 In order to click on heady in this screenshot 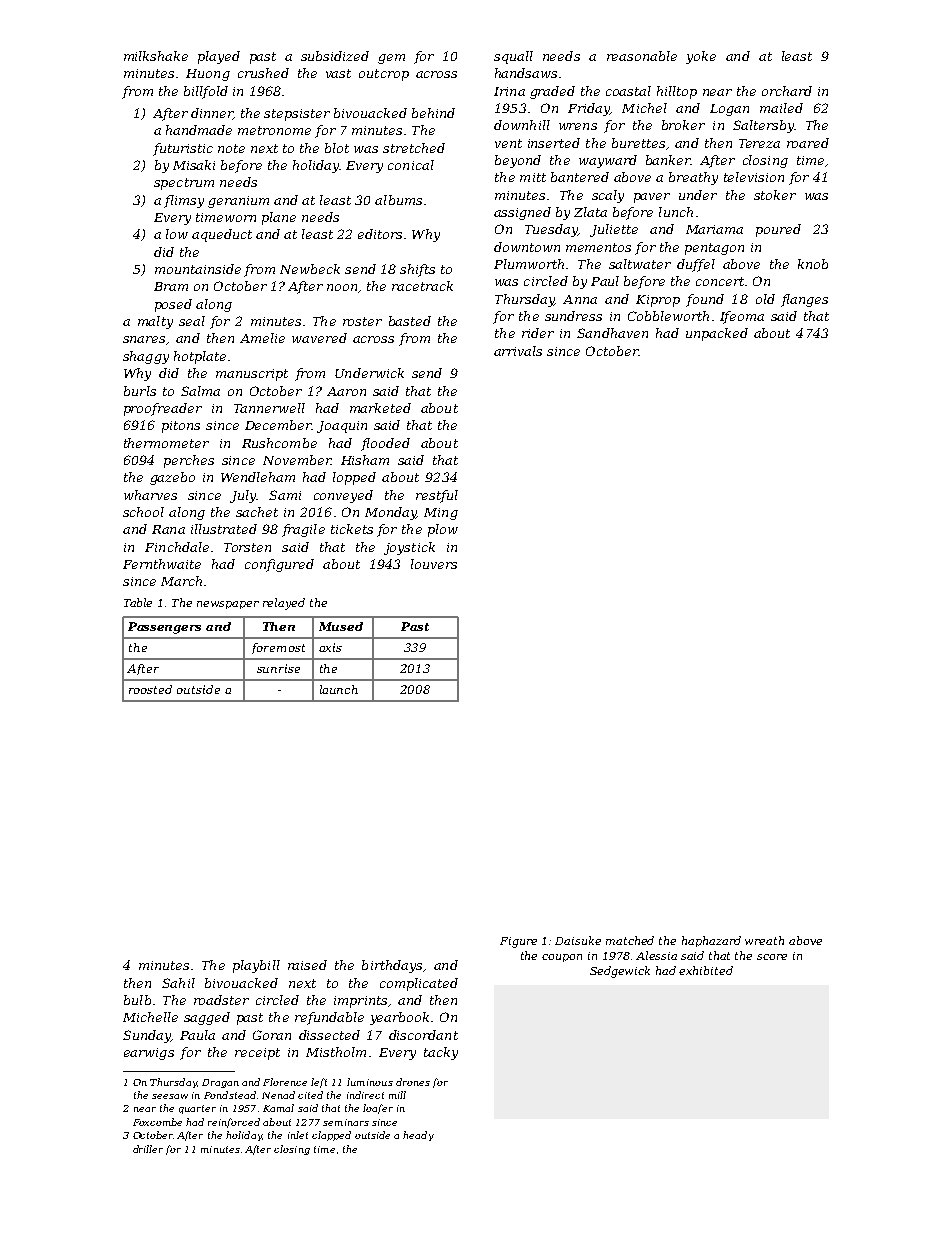, I will do `click(418, 1136)`.
